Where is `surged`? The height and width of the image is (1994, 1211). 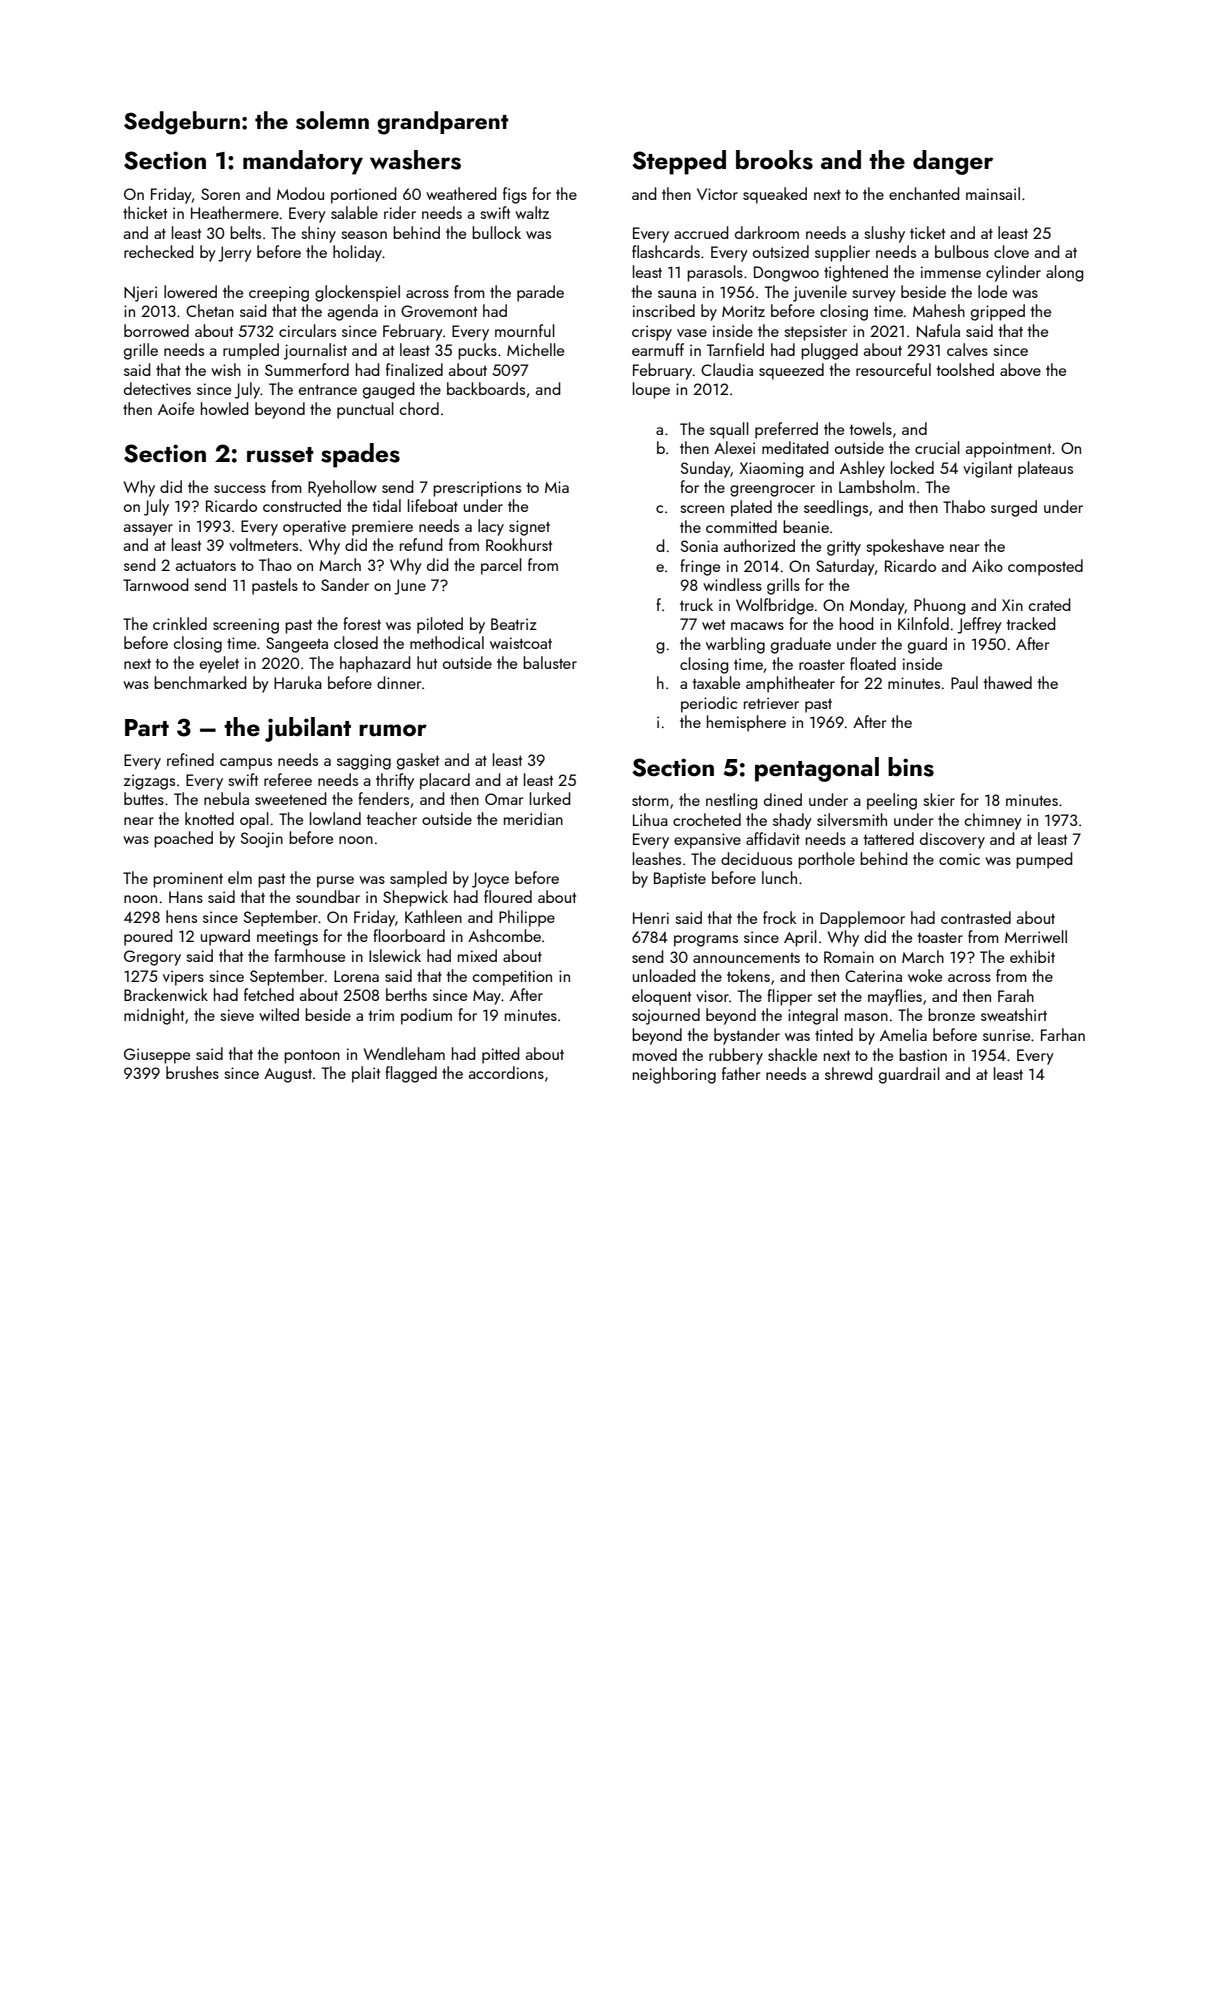
surged is located at coordinates (1014, 508).
